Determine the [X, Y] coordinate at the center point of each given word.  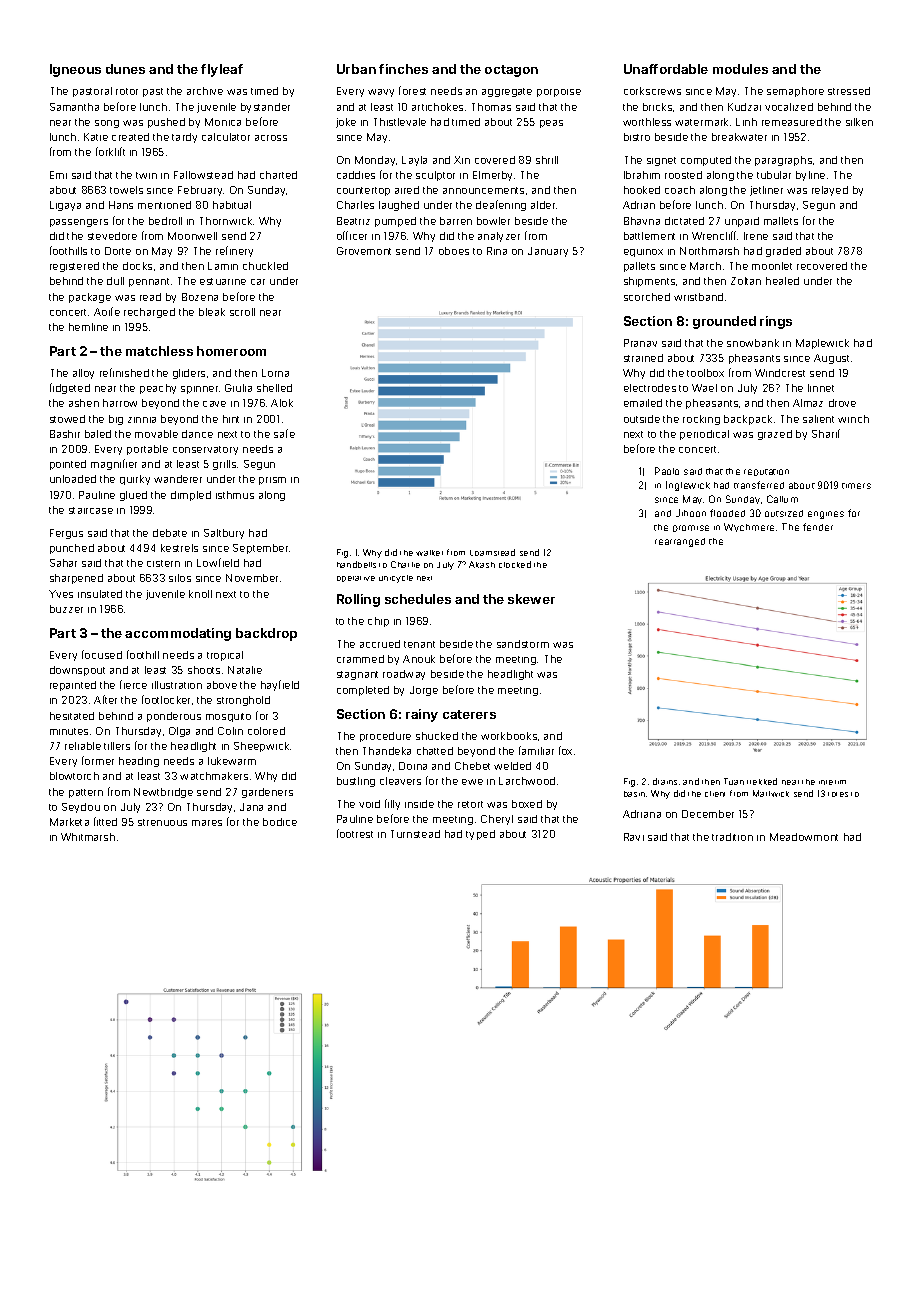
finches [403, 69]
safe [284, 433]
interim [832, 782]
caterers [469, 714]
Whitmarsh [88, 837]
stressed [849, 91]
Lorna [275, 373]
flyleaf [222, 70]
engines [826, 515]
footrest [355, 833]
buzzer [66, 609]
